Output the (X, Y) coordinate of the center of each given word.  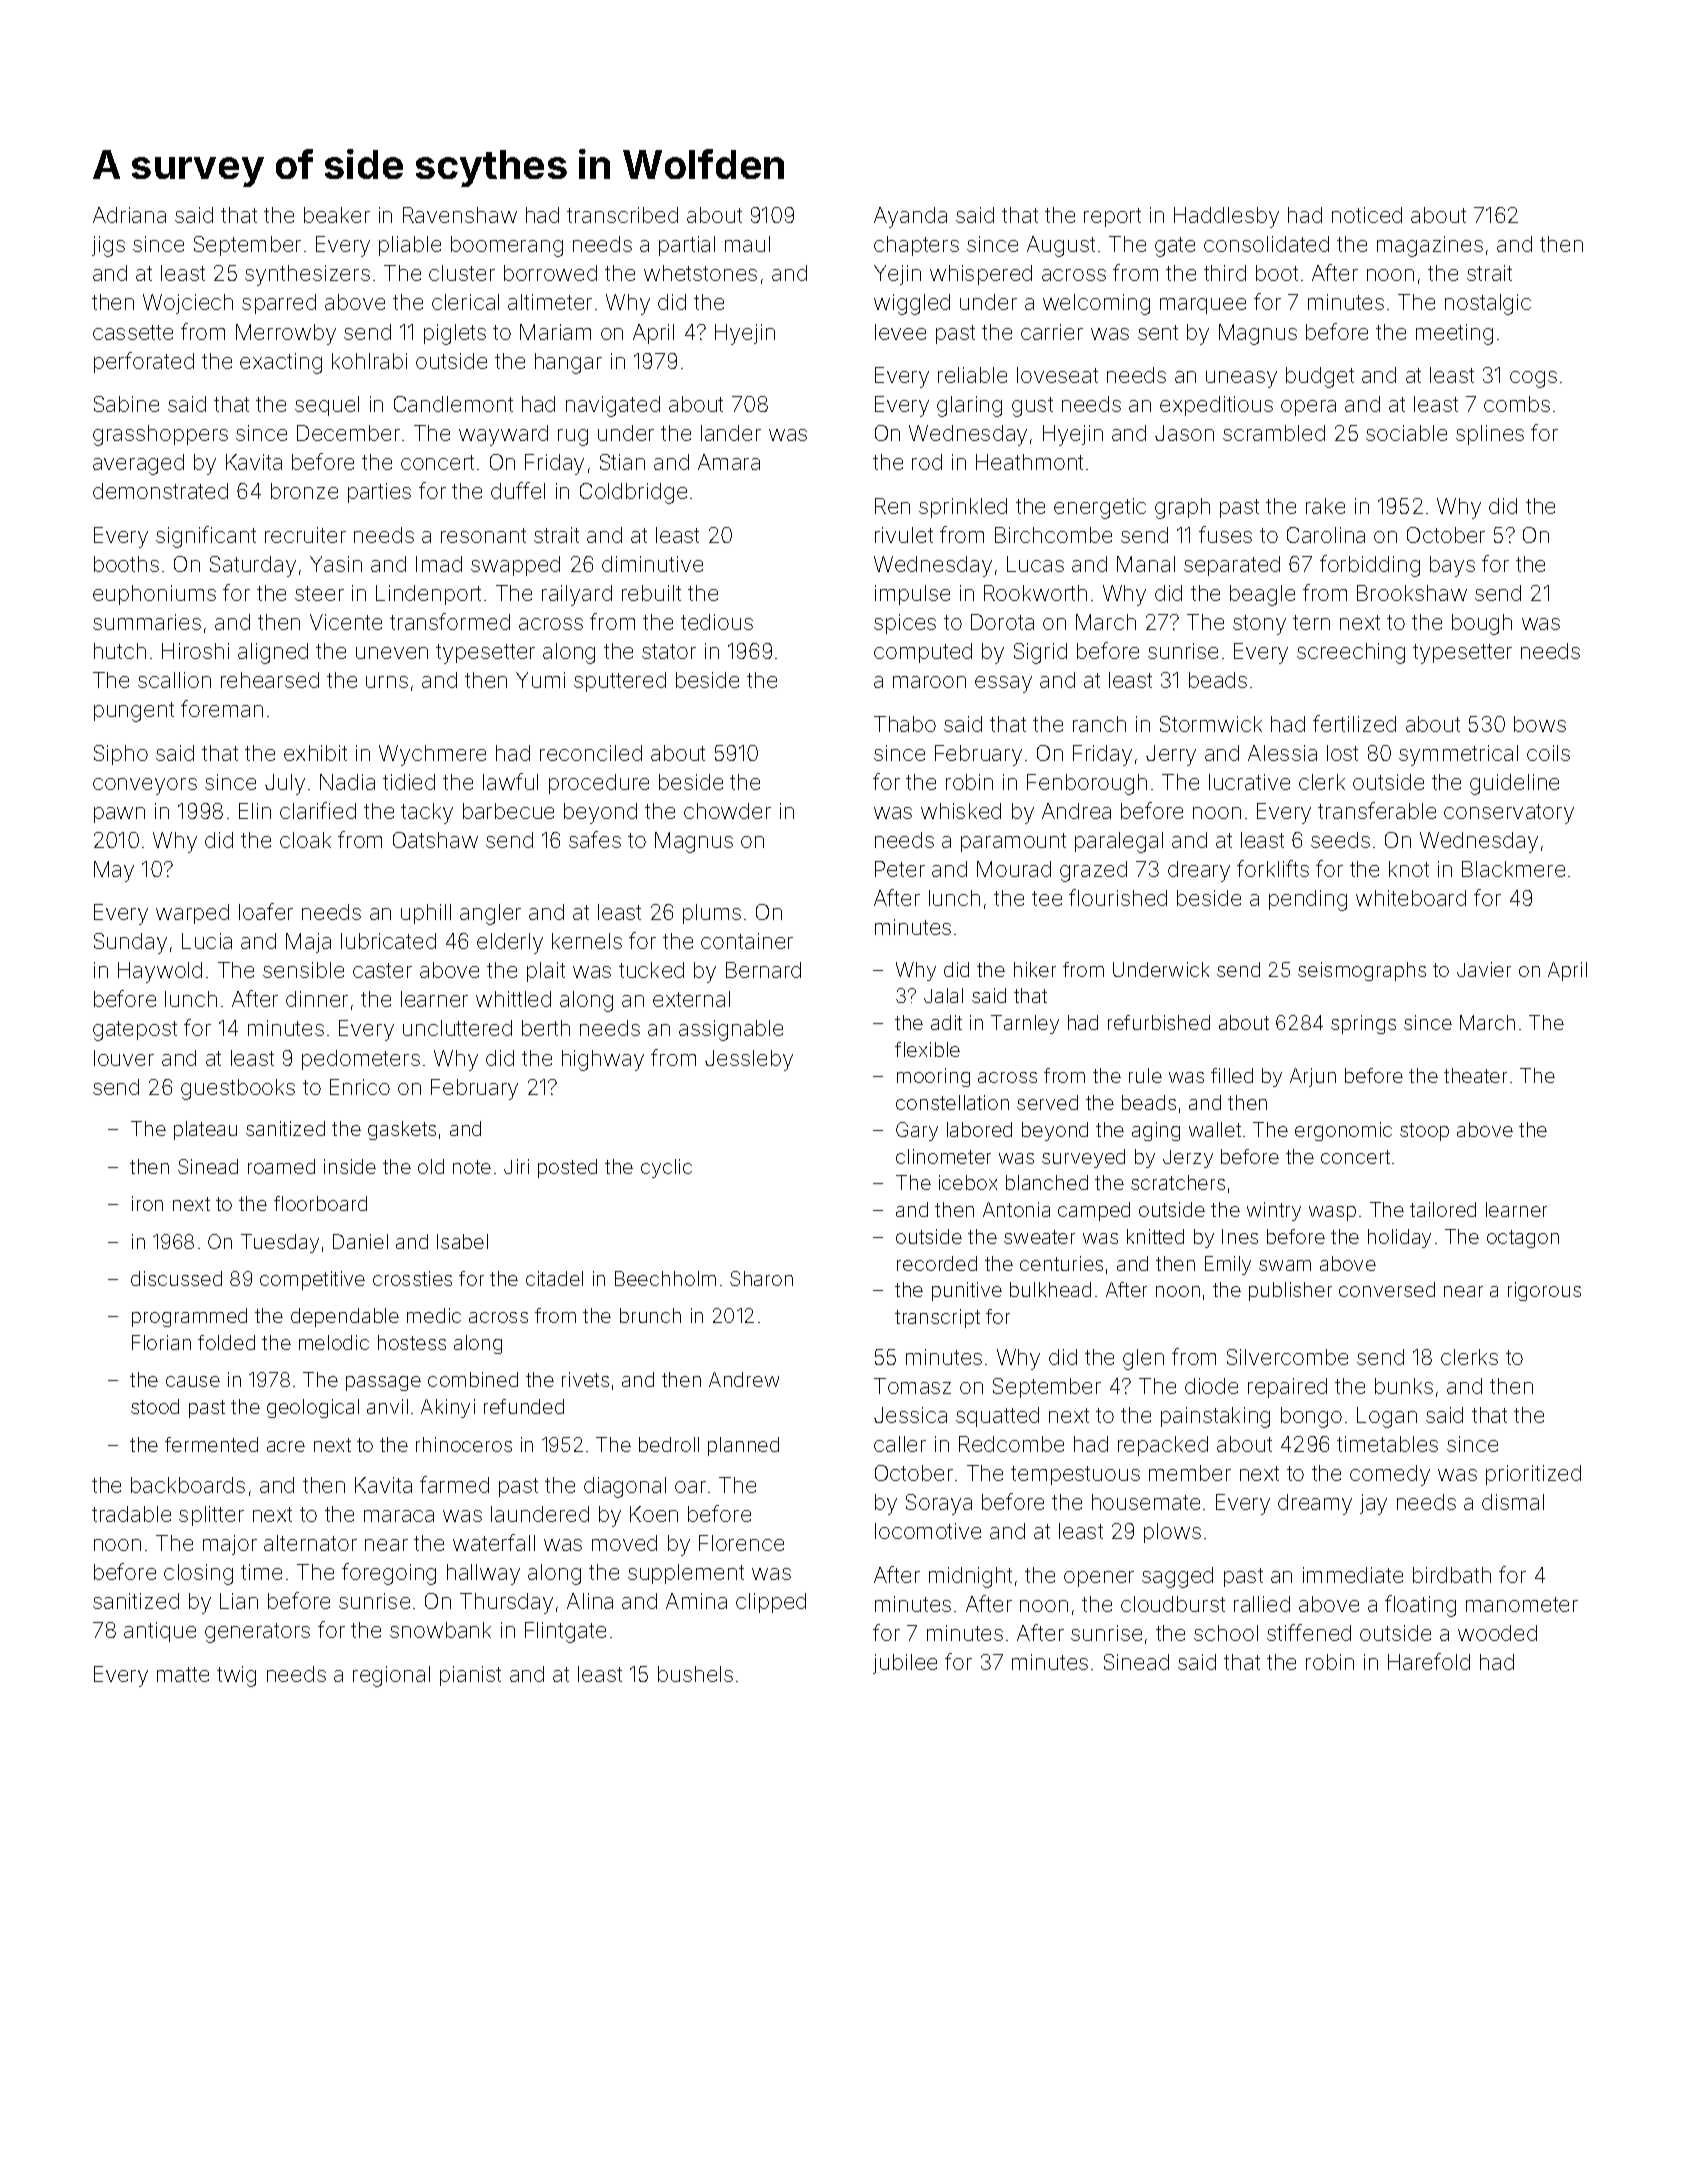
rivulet (904, 535)
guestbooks (238, 1089)
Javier (1484, 969)
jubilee (905, 1664)
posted (567, 1168)
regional (391, 1676)
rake (1325, 506)
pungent (134, 712)
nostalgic (1488, 304)
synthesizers (307, 275)
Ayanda (910, 217)
